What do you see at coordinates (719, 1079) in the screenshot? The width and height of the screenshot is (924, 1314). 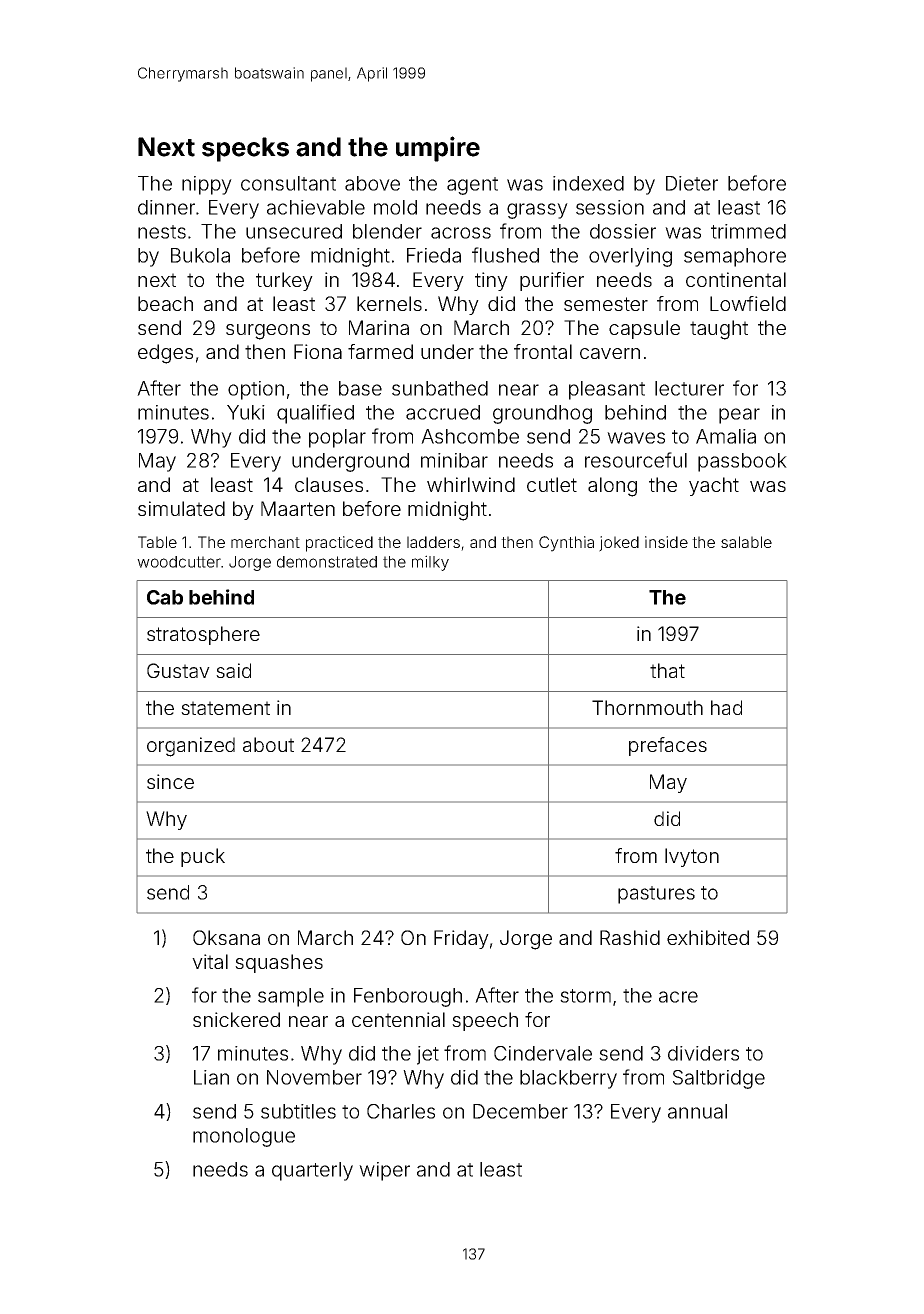 I see `Saltbridge` at bounding box center [719, 1079].
